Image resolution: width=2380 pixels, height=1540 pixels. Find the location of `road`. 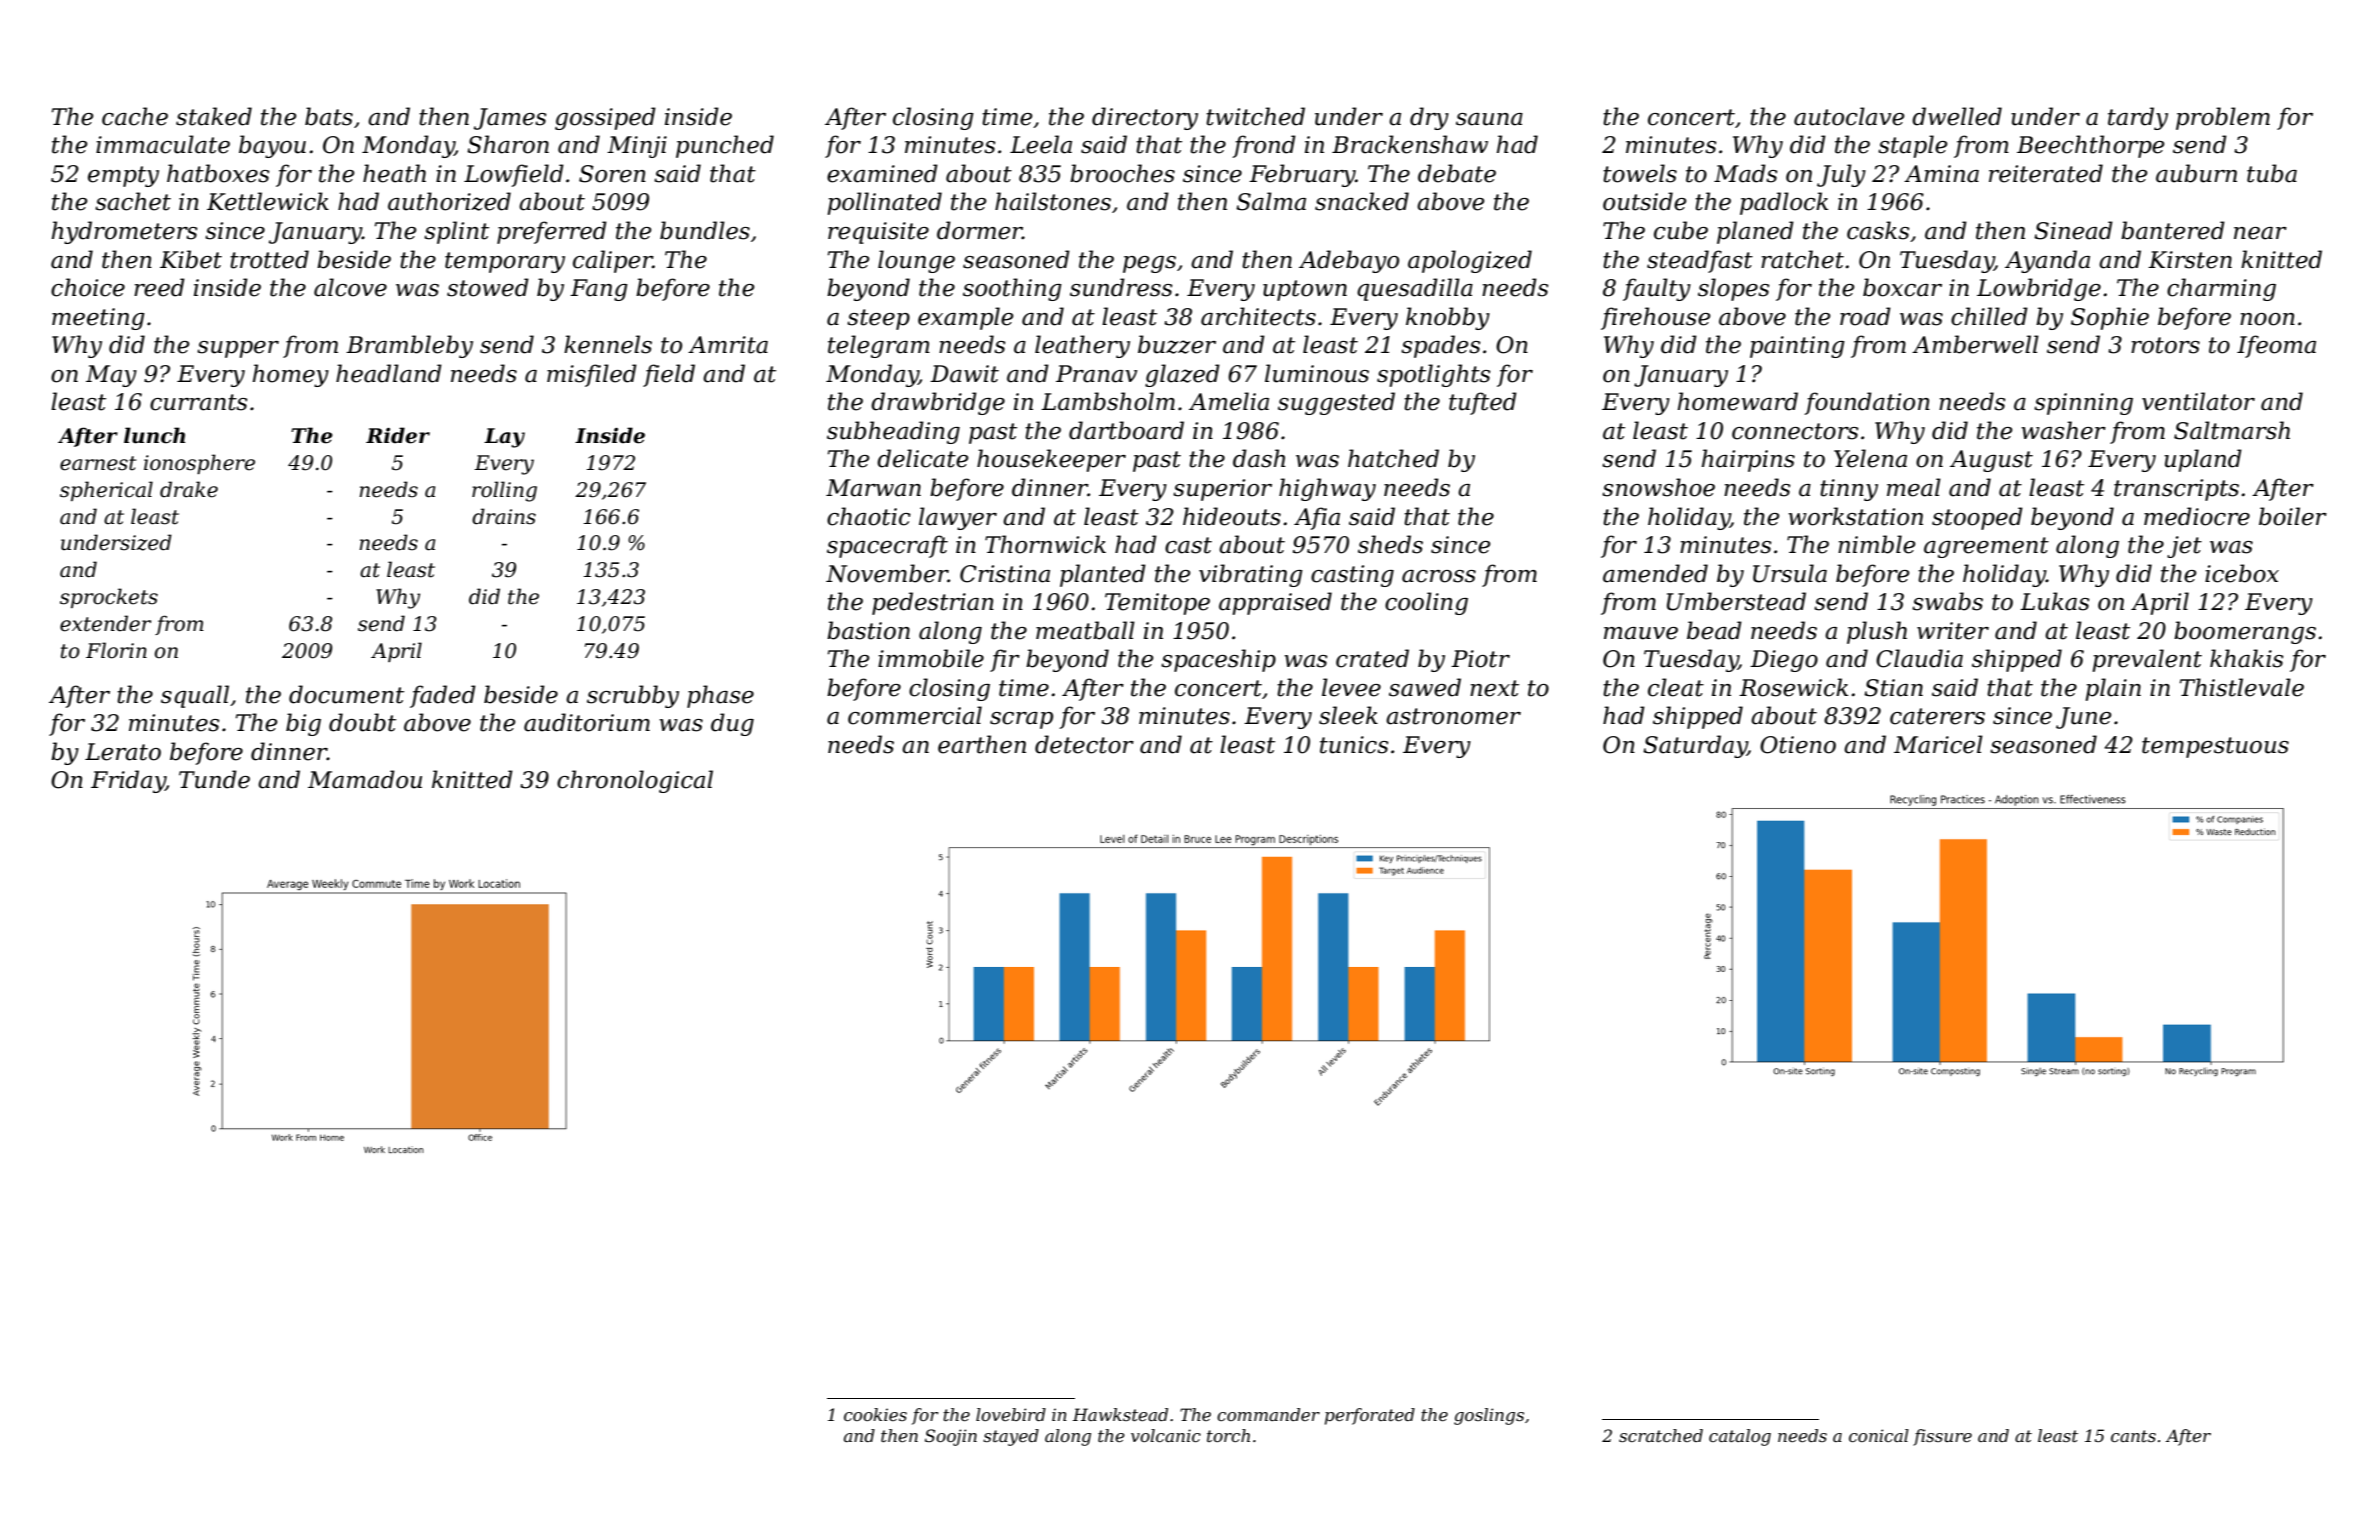

road is located at coordinates (1865, 316).
